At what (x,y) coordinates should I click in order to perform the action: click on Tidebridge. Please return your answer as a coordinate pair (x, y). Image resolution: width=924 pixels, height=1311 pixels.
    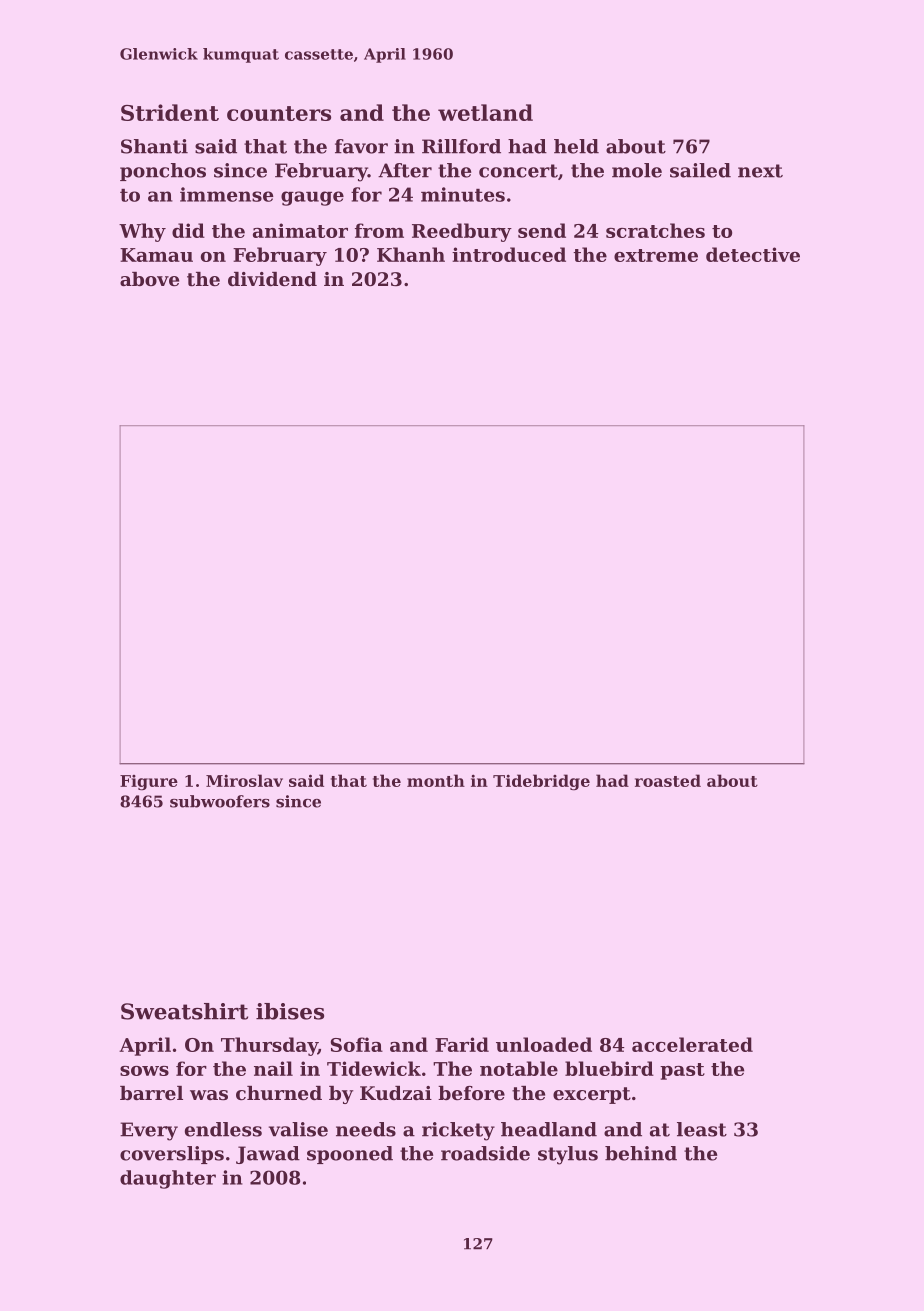
    Looking at the image, I should click on (541, 782).
